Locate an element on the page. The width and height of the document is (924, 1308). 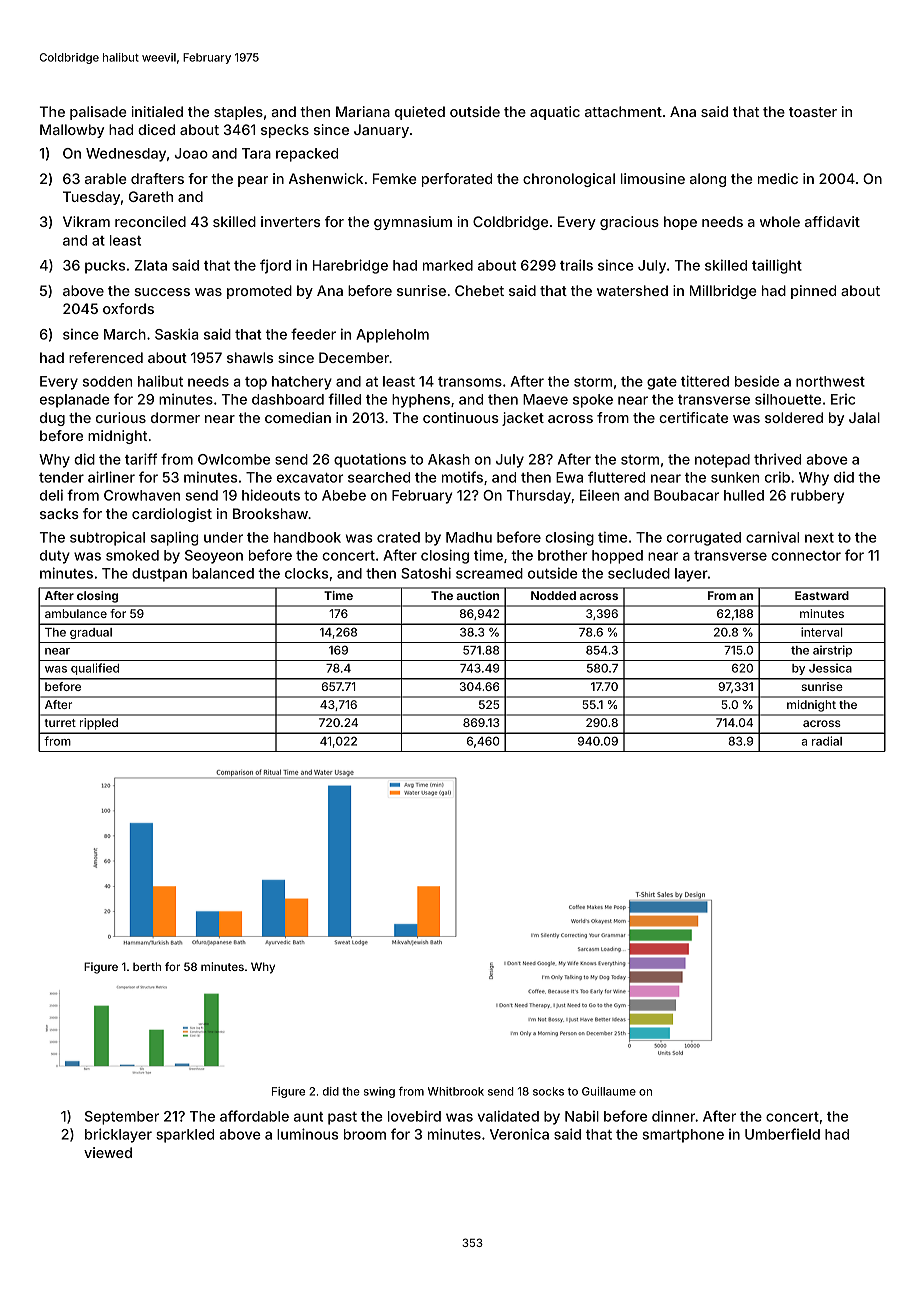
luminous is located at coordinates (307, 1134).
